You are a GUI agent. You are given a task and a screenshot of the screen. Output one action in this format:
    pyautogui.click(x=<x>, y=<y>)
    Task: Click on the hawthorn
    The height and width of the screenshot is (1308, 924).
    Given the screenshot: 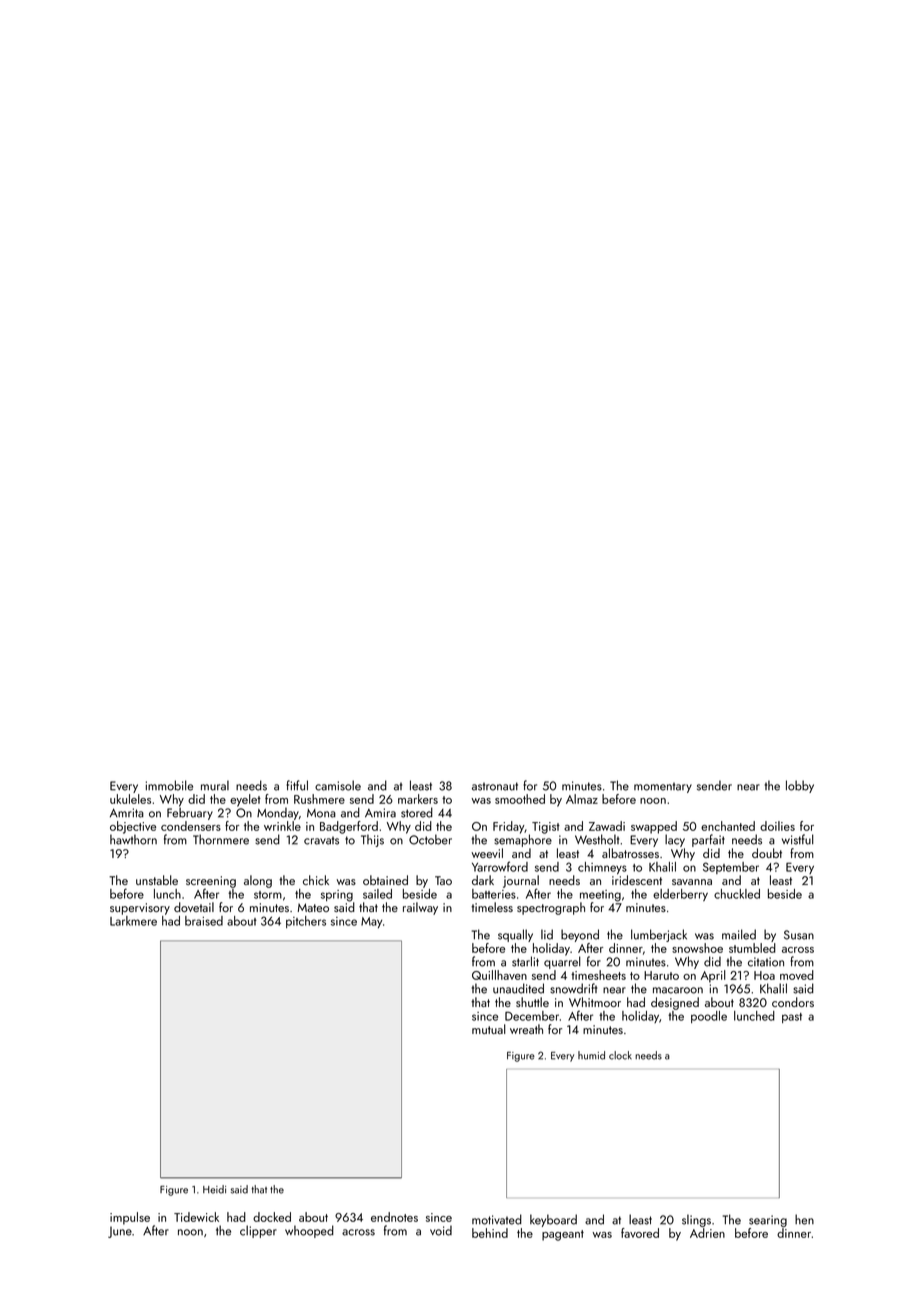 What is the action you would take?
    pyautogui.click(x=133, y=839)
